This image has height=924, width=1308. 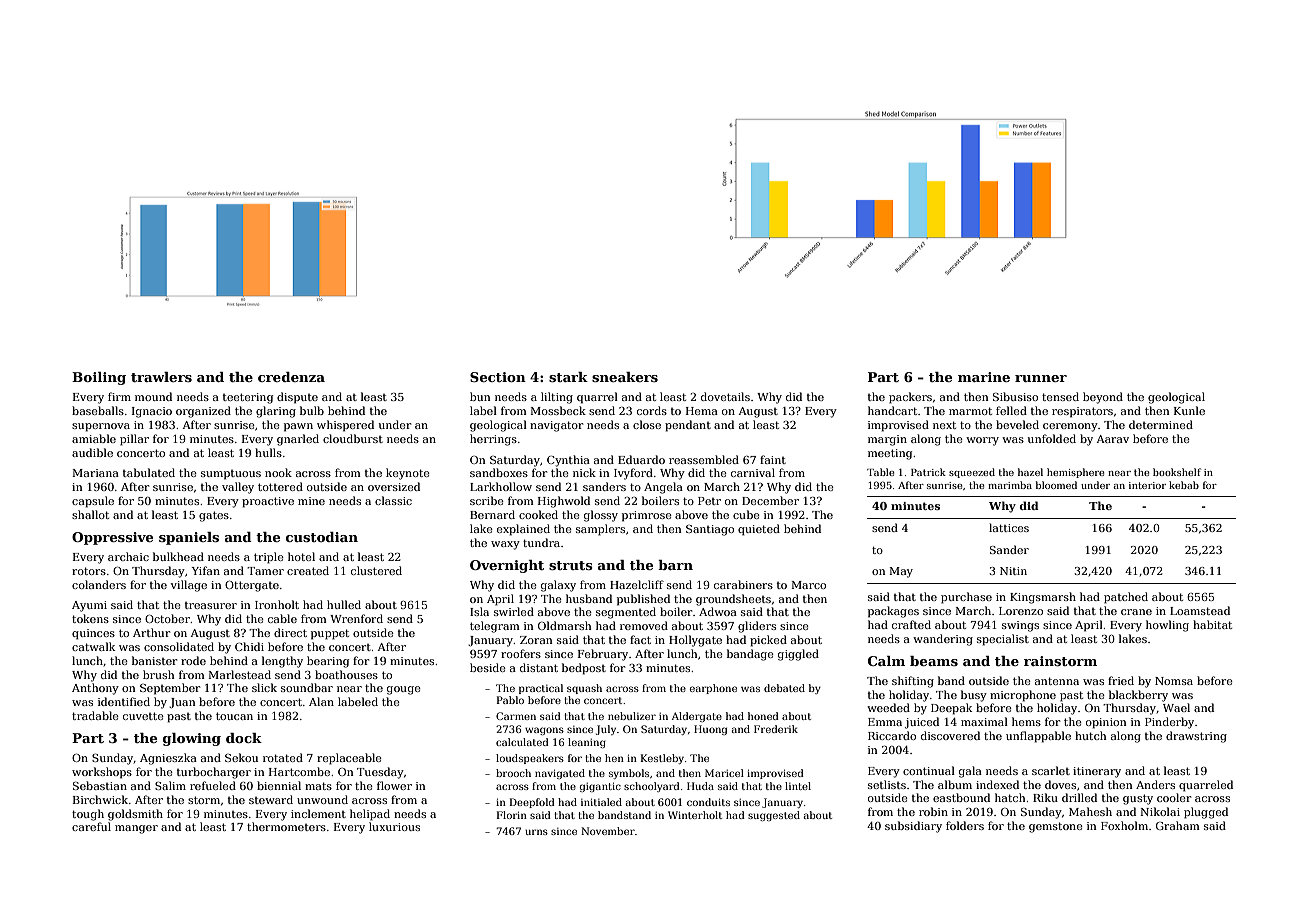 What do you see at coordinates (1056, 827) in the image?
I see `gemstone` at bounding box center [1056, 827].
